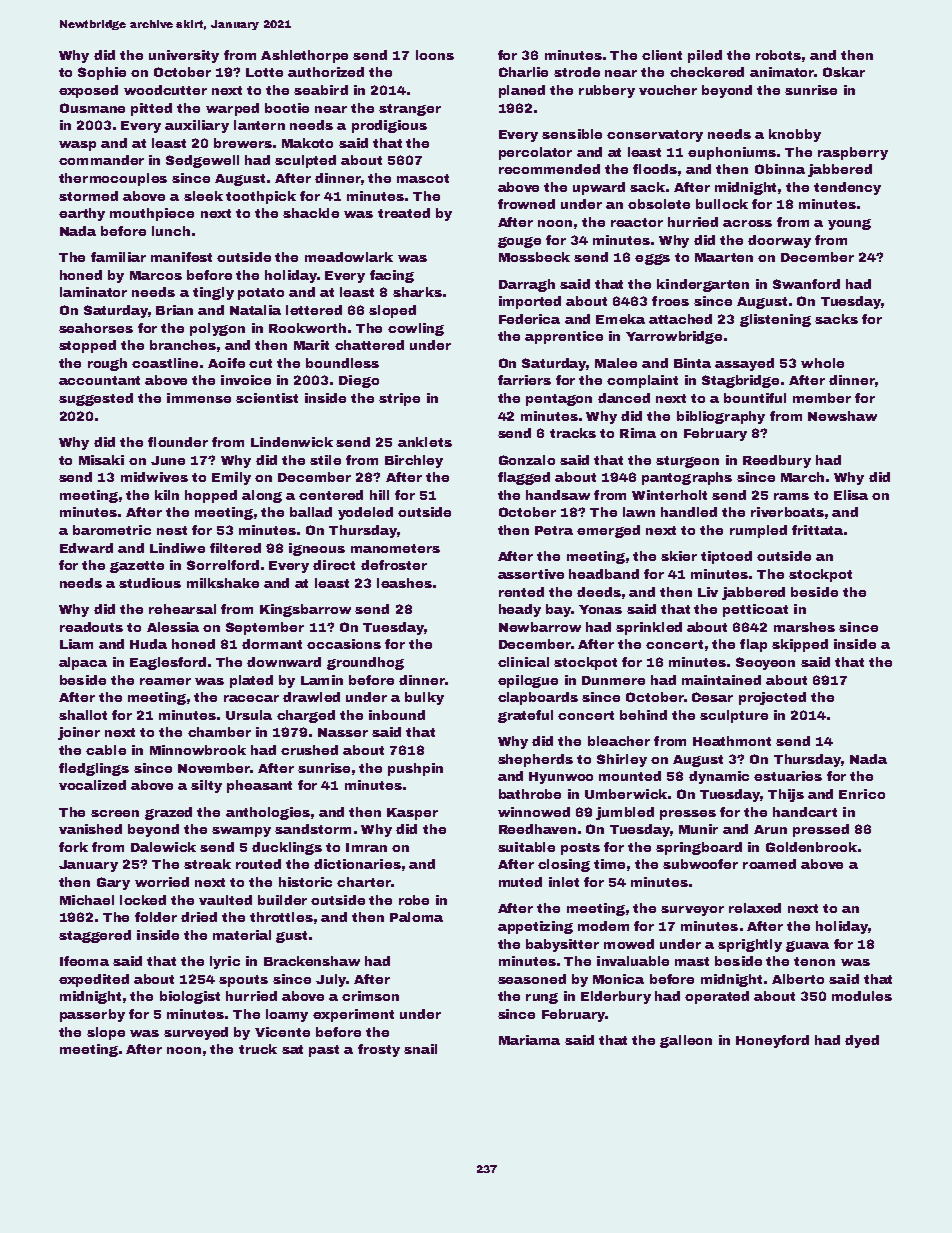 The image size is (952, 1233). I want to click on mascot, so click(423, 178).
